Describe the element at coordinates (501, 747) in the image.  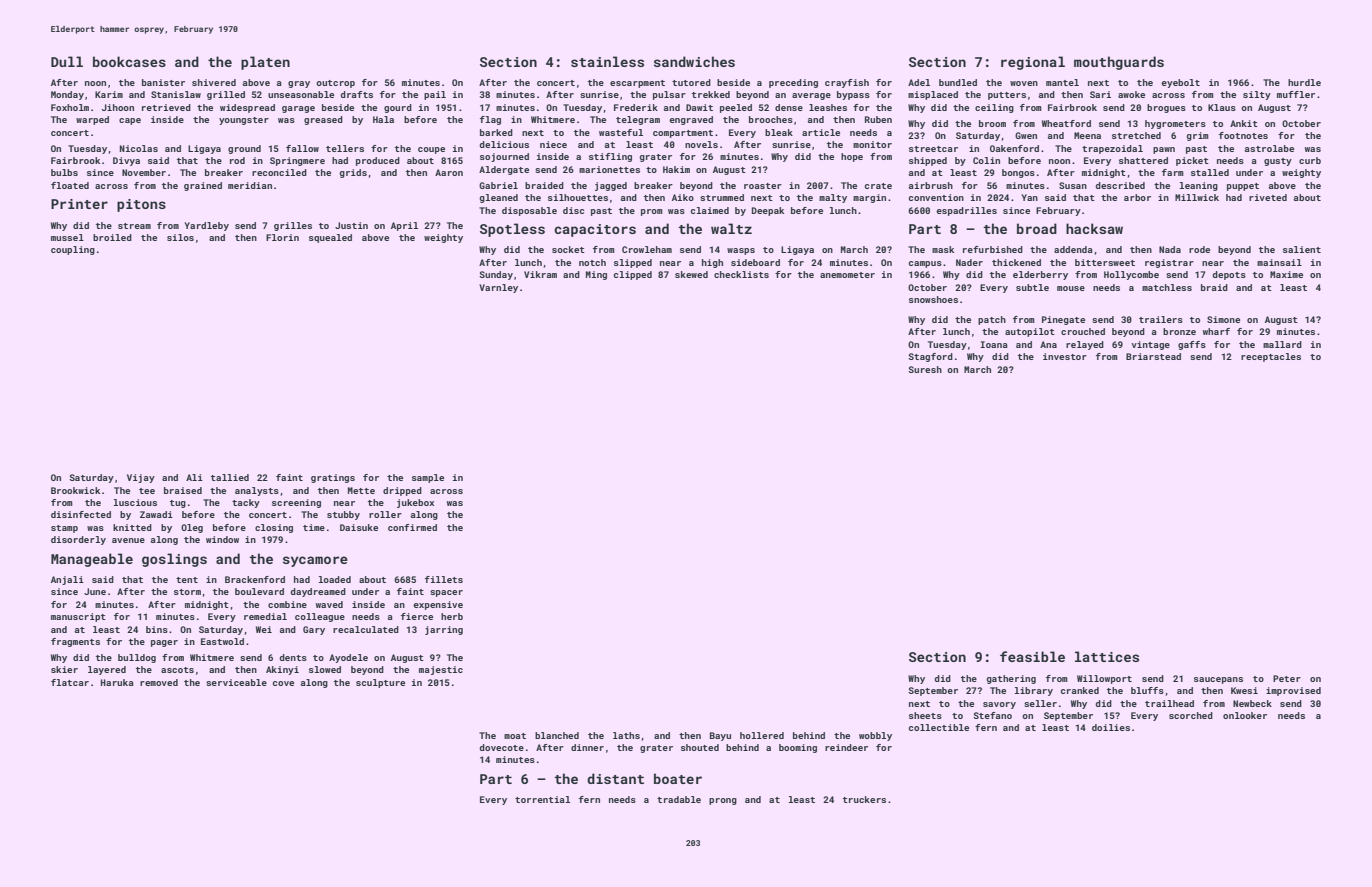
I see `dovecote` at that location.
